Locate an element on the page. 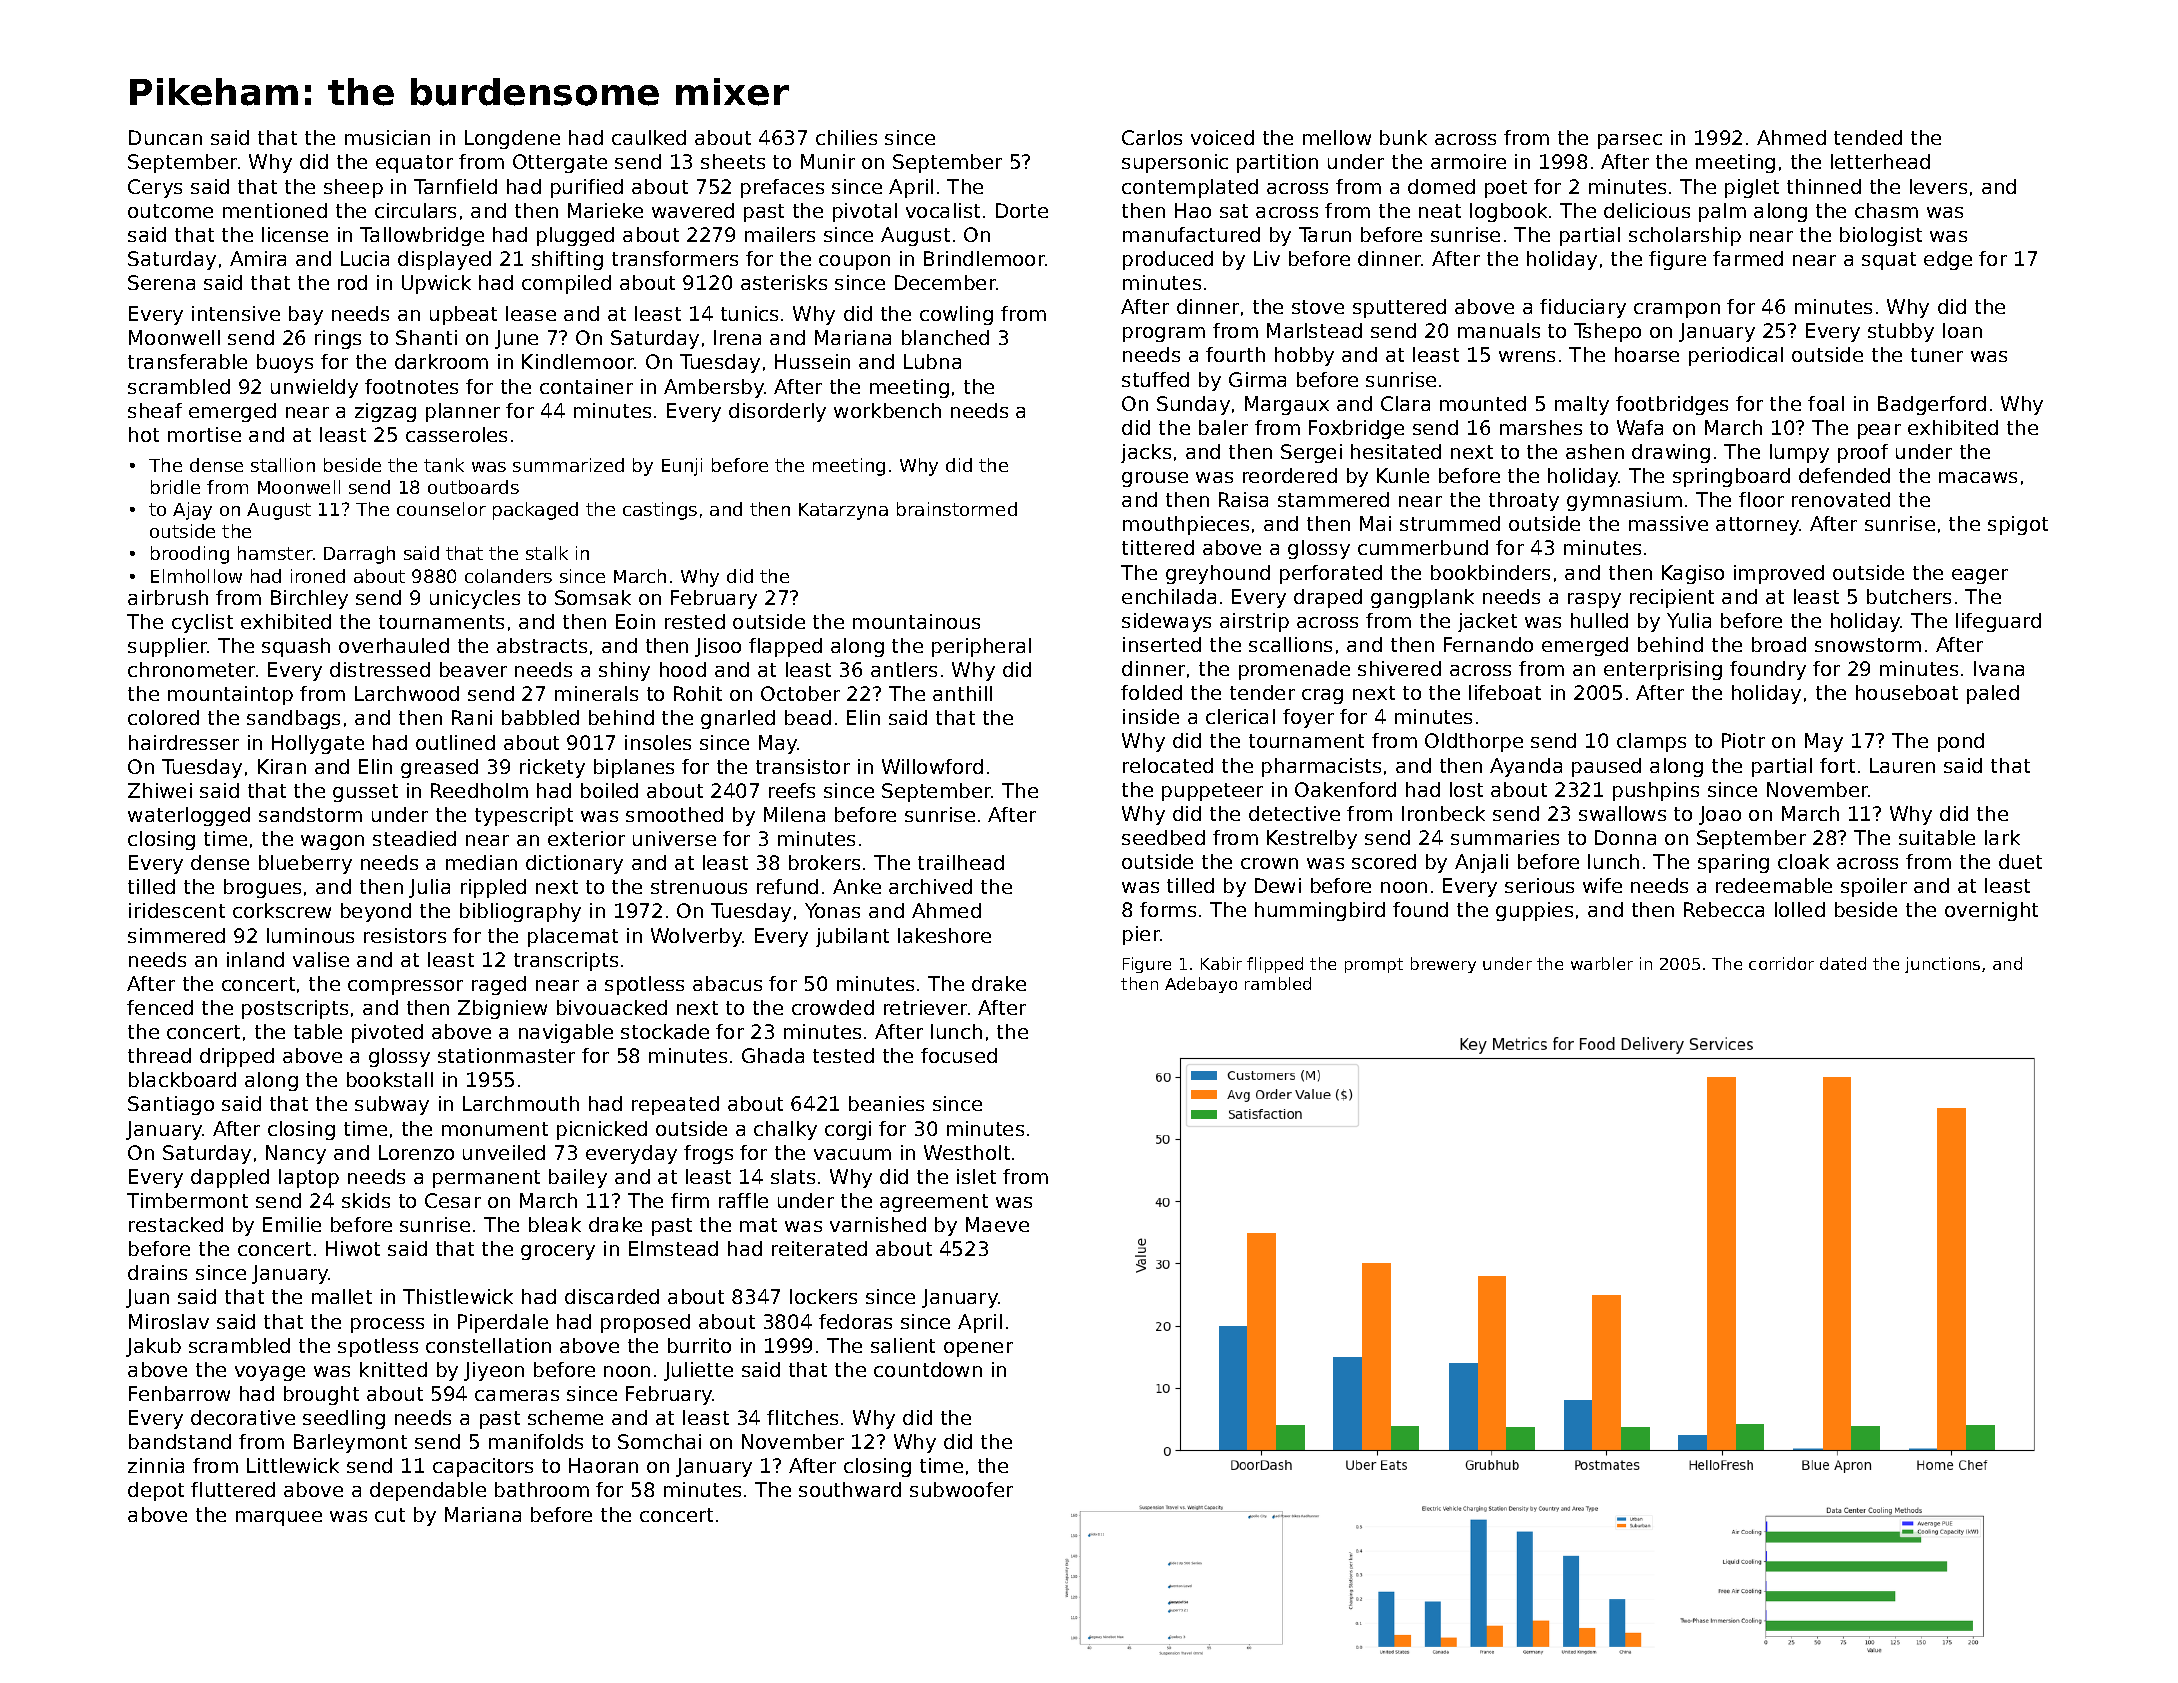  detective is located at coordinates (1294, 813).
